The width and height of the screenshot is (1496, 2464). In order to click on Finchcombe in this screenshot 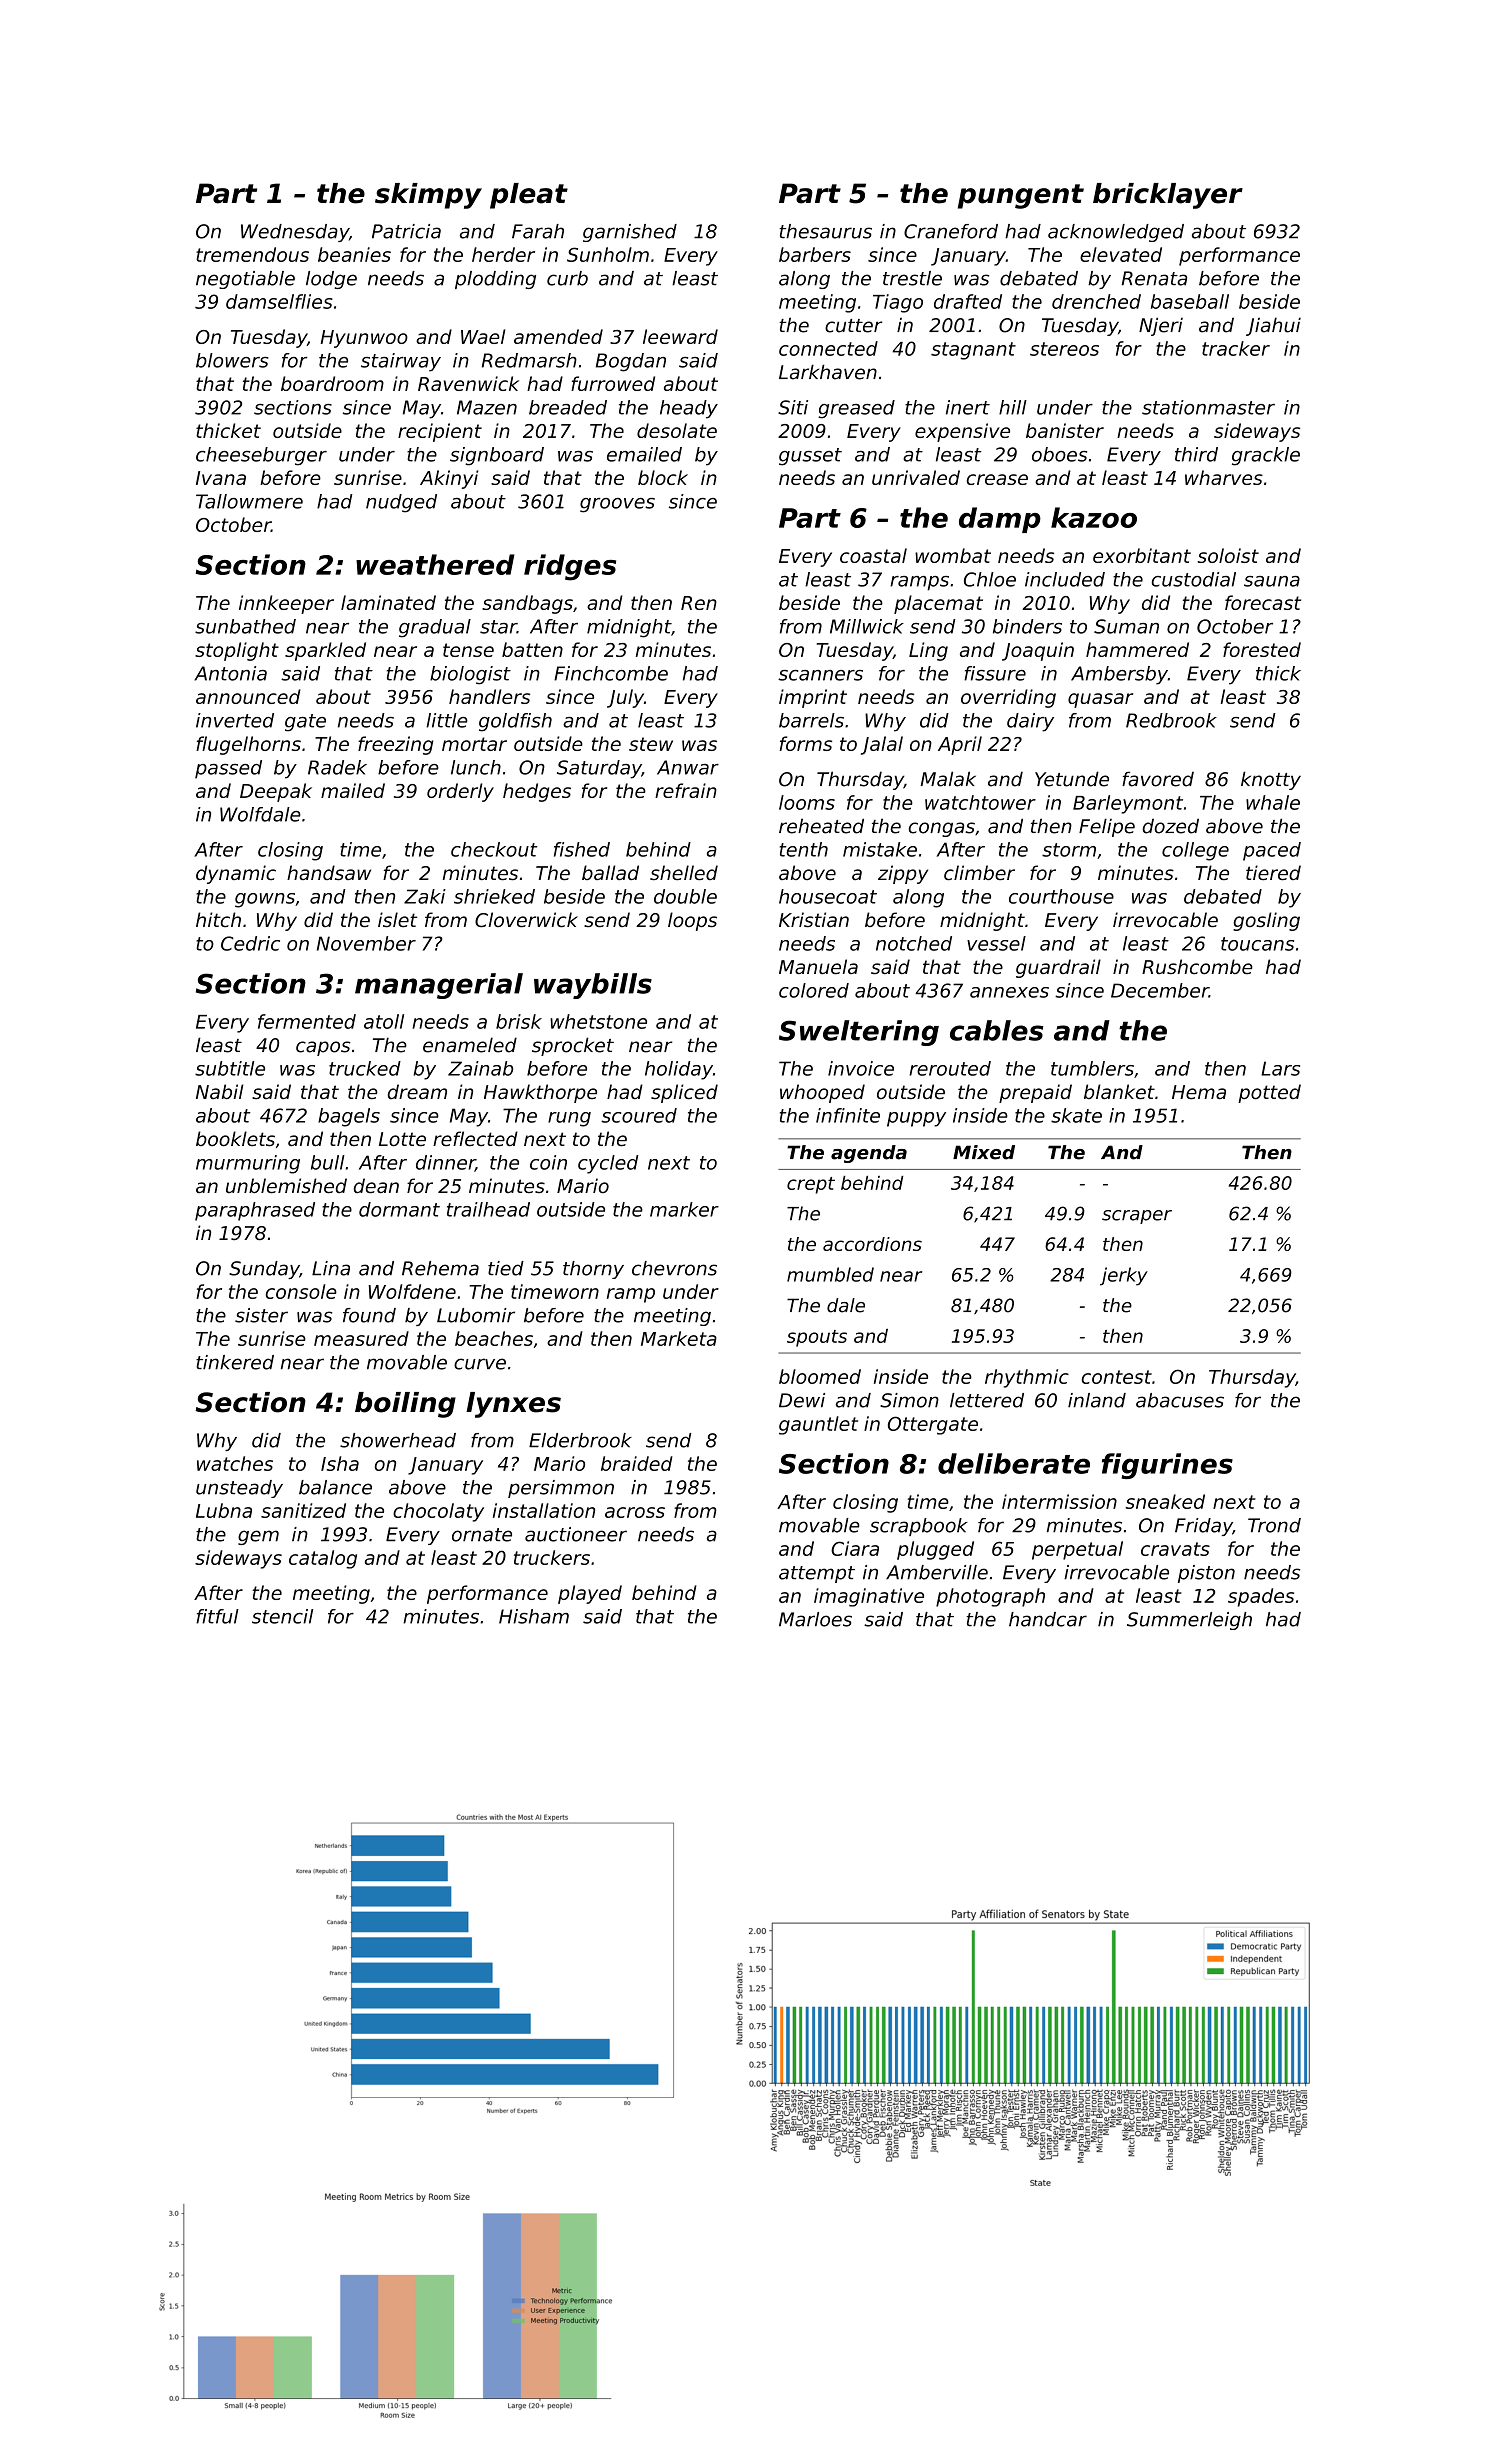, I will do `click(611, 673)`.
